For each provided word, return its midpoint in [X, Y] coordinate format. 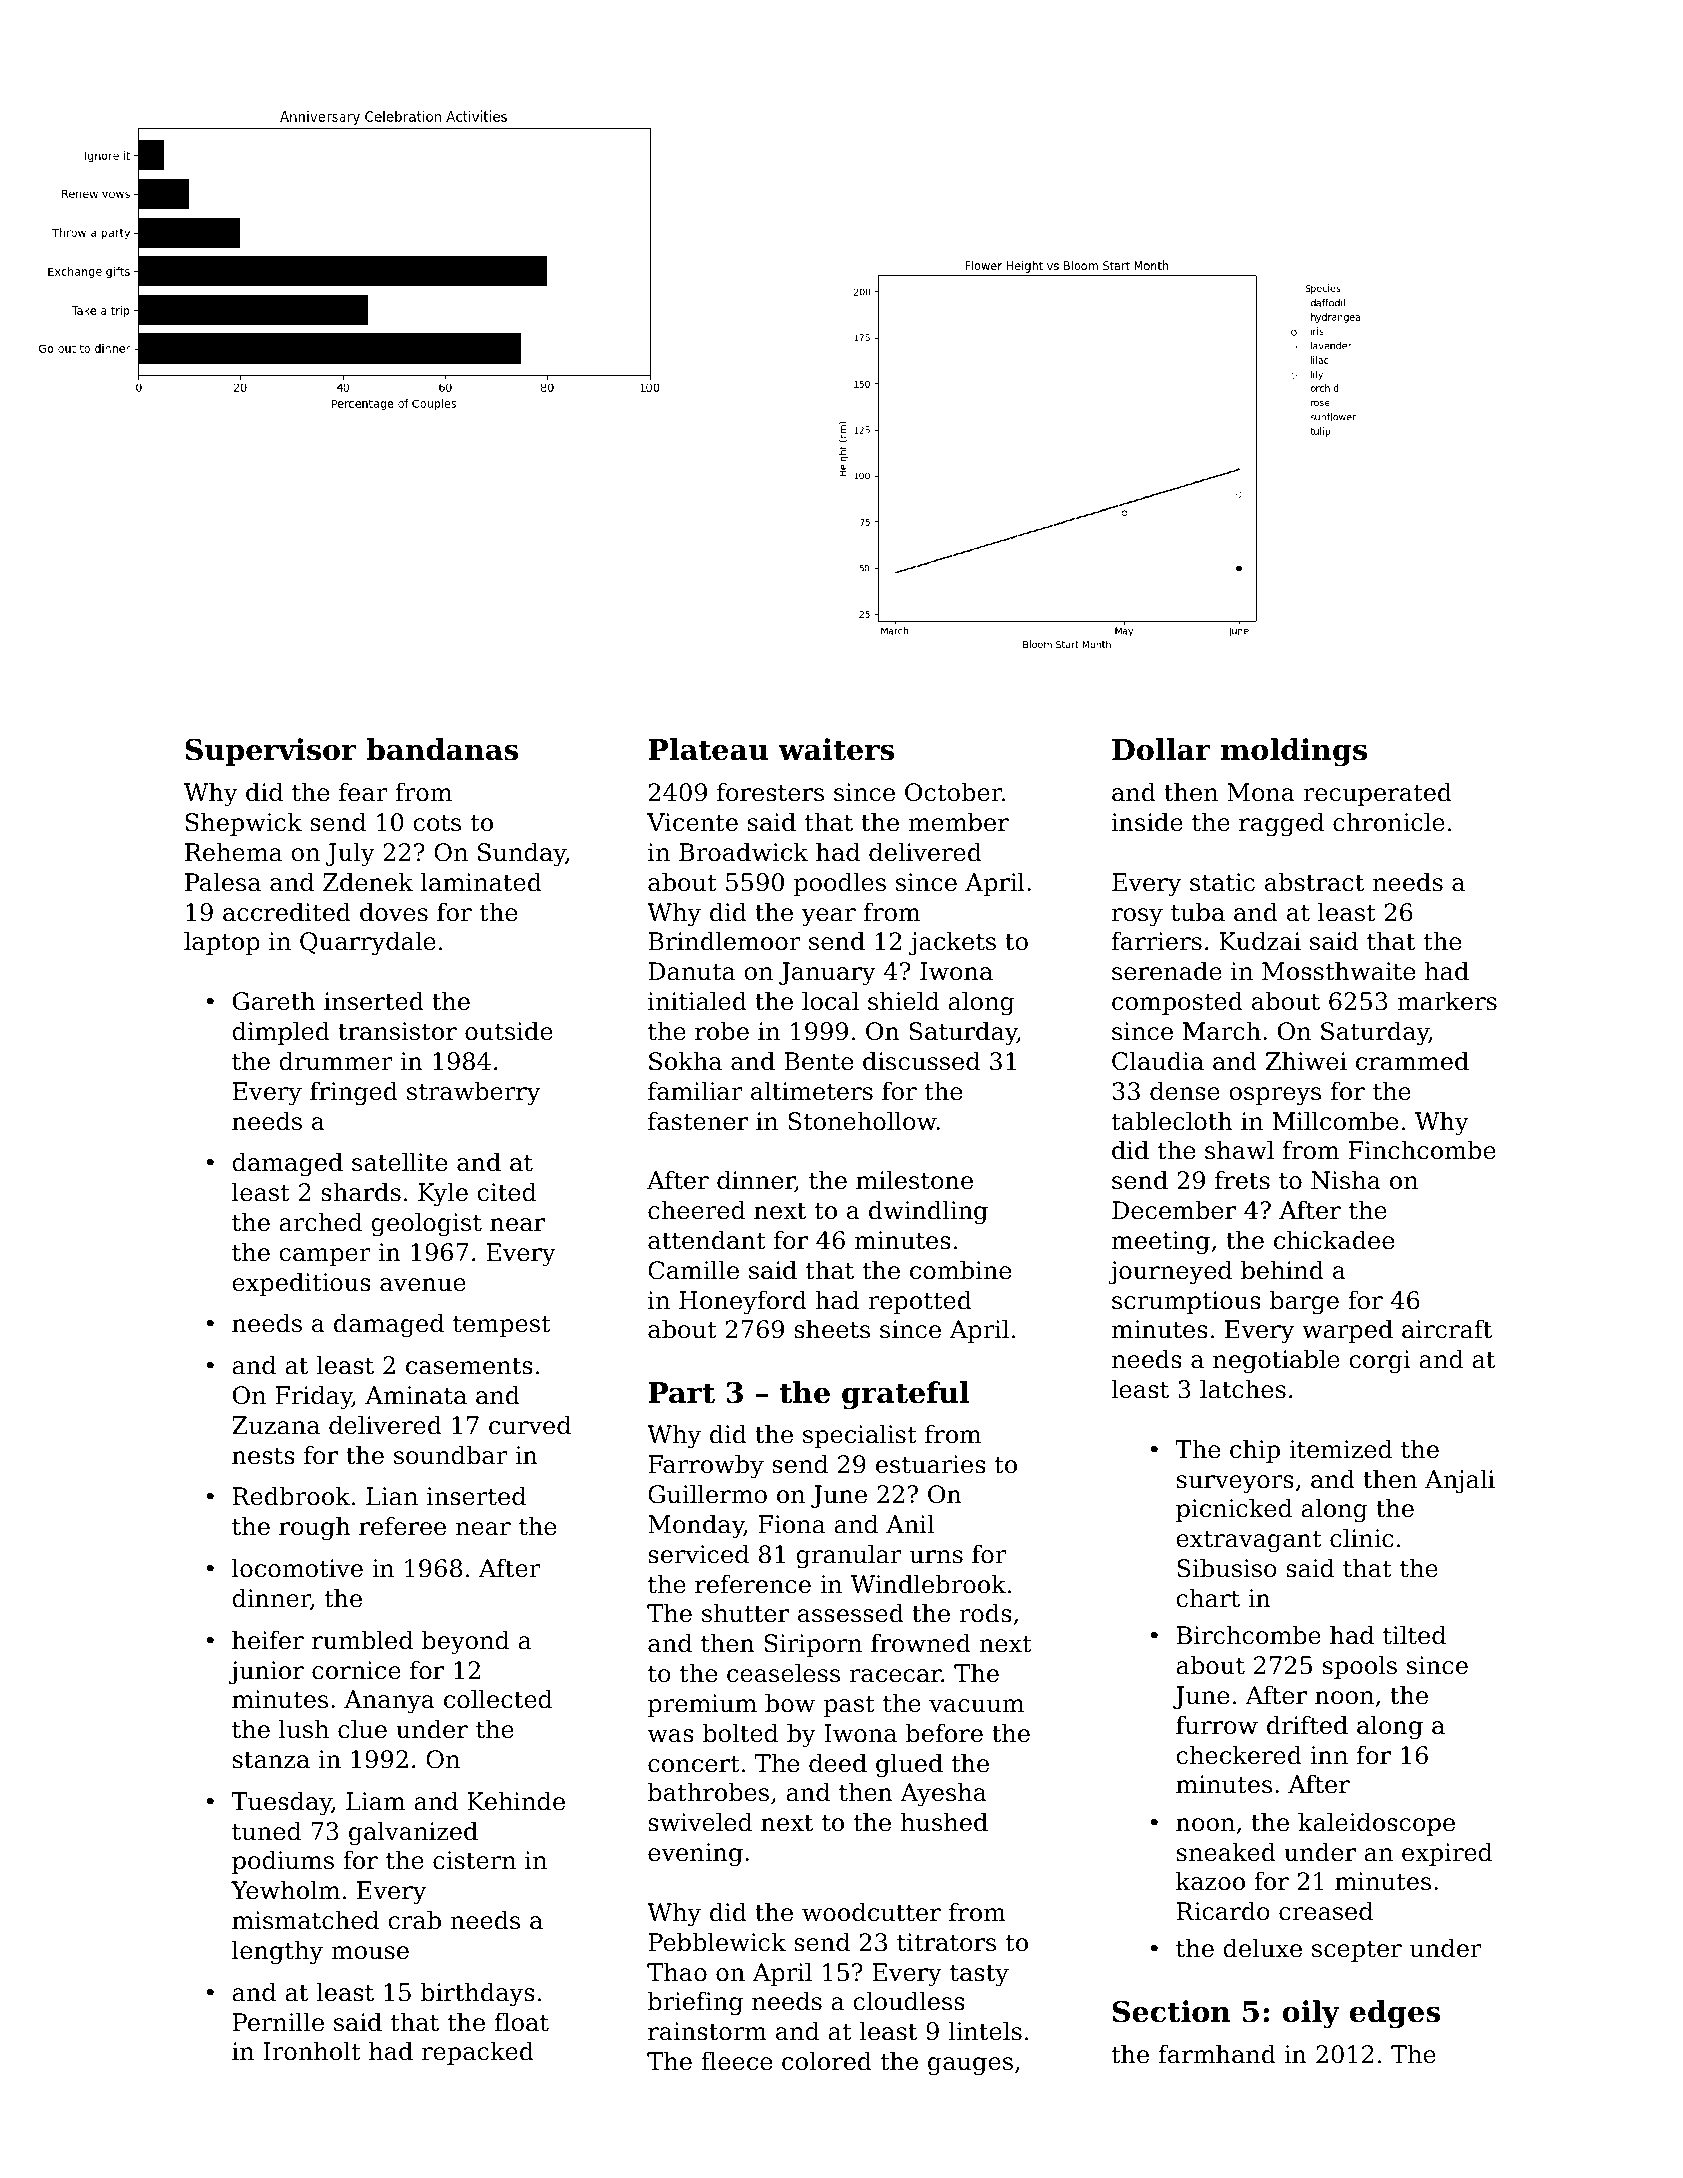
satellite [400, 1162]
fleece [737, 2061]
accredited [287, 912]
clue [362, 1729]
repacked [478, 2053]
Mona [1261, 792]
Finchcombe [1422, 1150]
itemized [1340, 1449]
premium [702, 1705]
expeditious [301, 1284]
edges [1395, 2014]
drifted [1307, 1725]
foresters [770, 792]
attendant [707, 1240]
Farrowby [706, 1466]
